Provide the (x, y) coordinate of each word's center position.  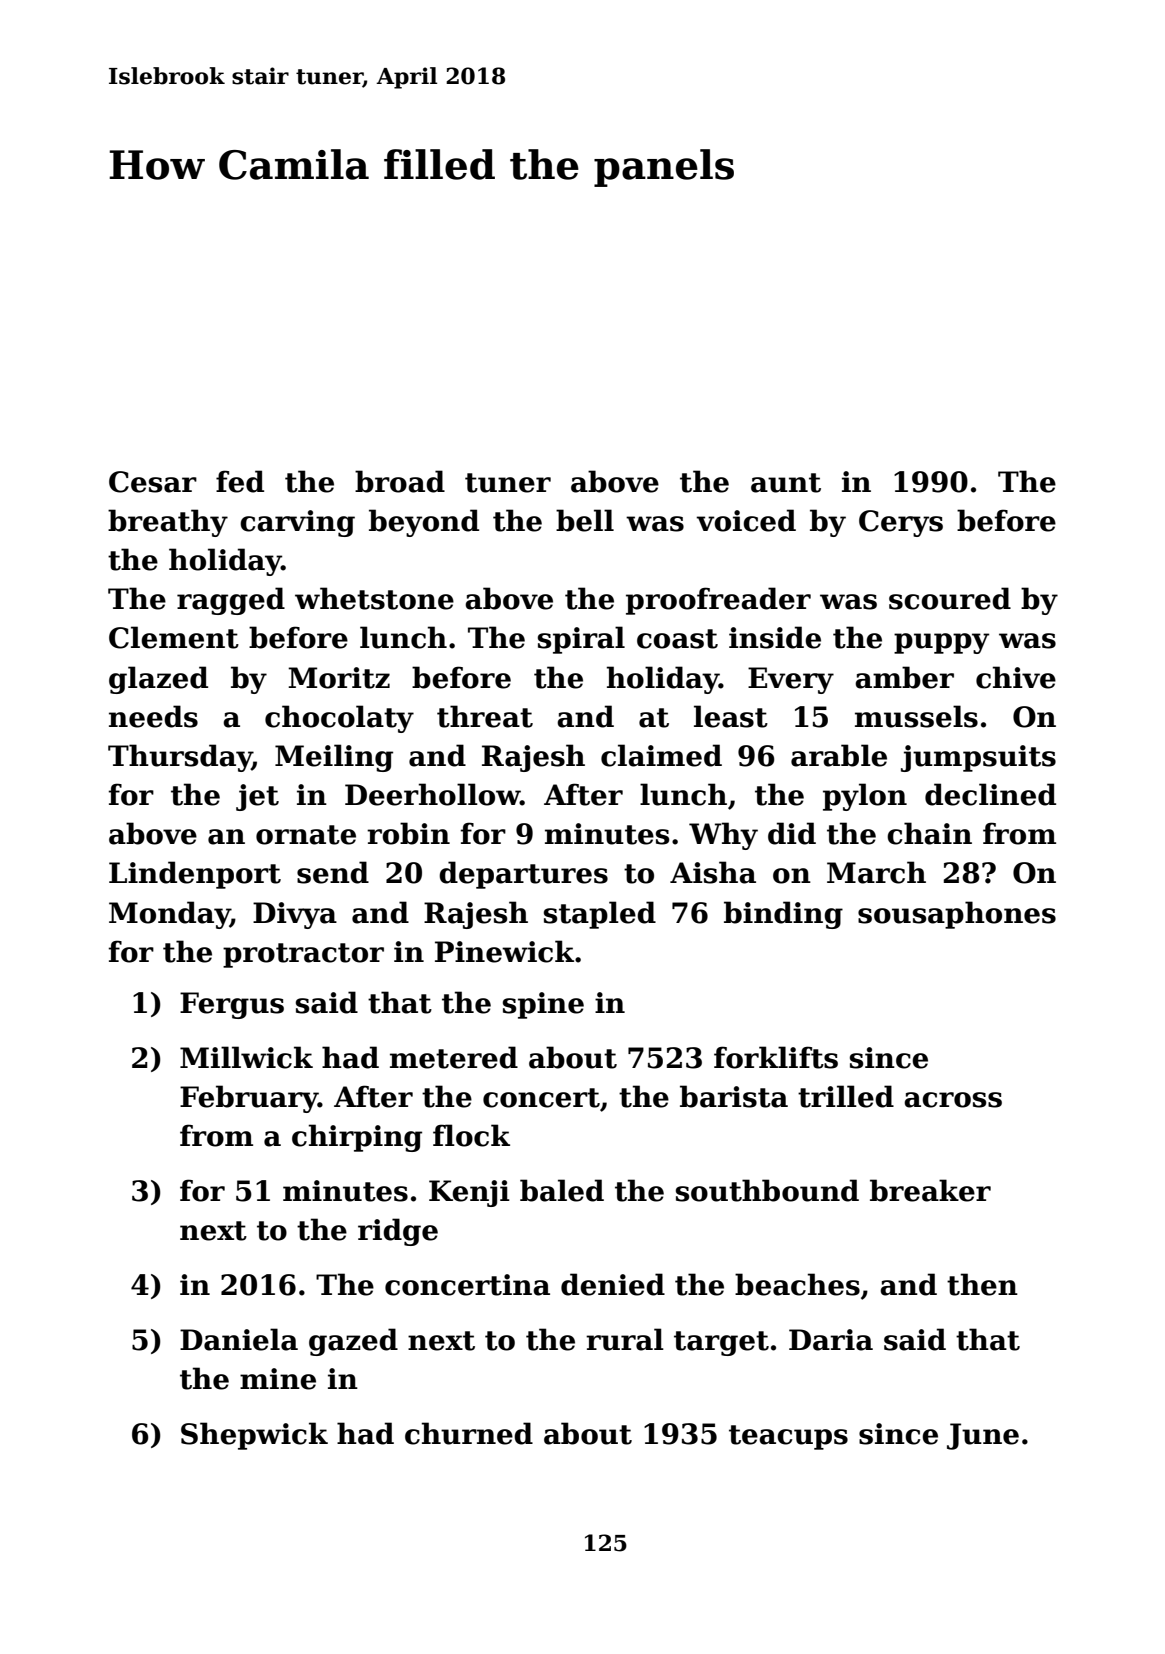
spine (543, 1005)
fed (240, 481)
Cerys (901, 523)
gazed (353, 1342)
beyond (424, 523)
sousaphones (957, 915)
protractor (303, 955)
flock (471, 1135)
